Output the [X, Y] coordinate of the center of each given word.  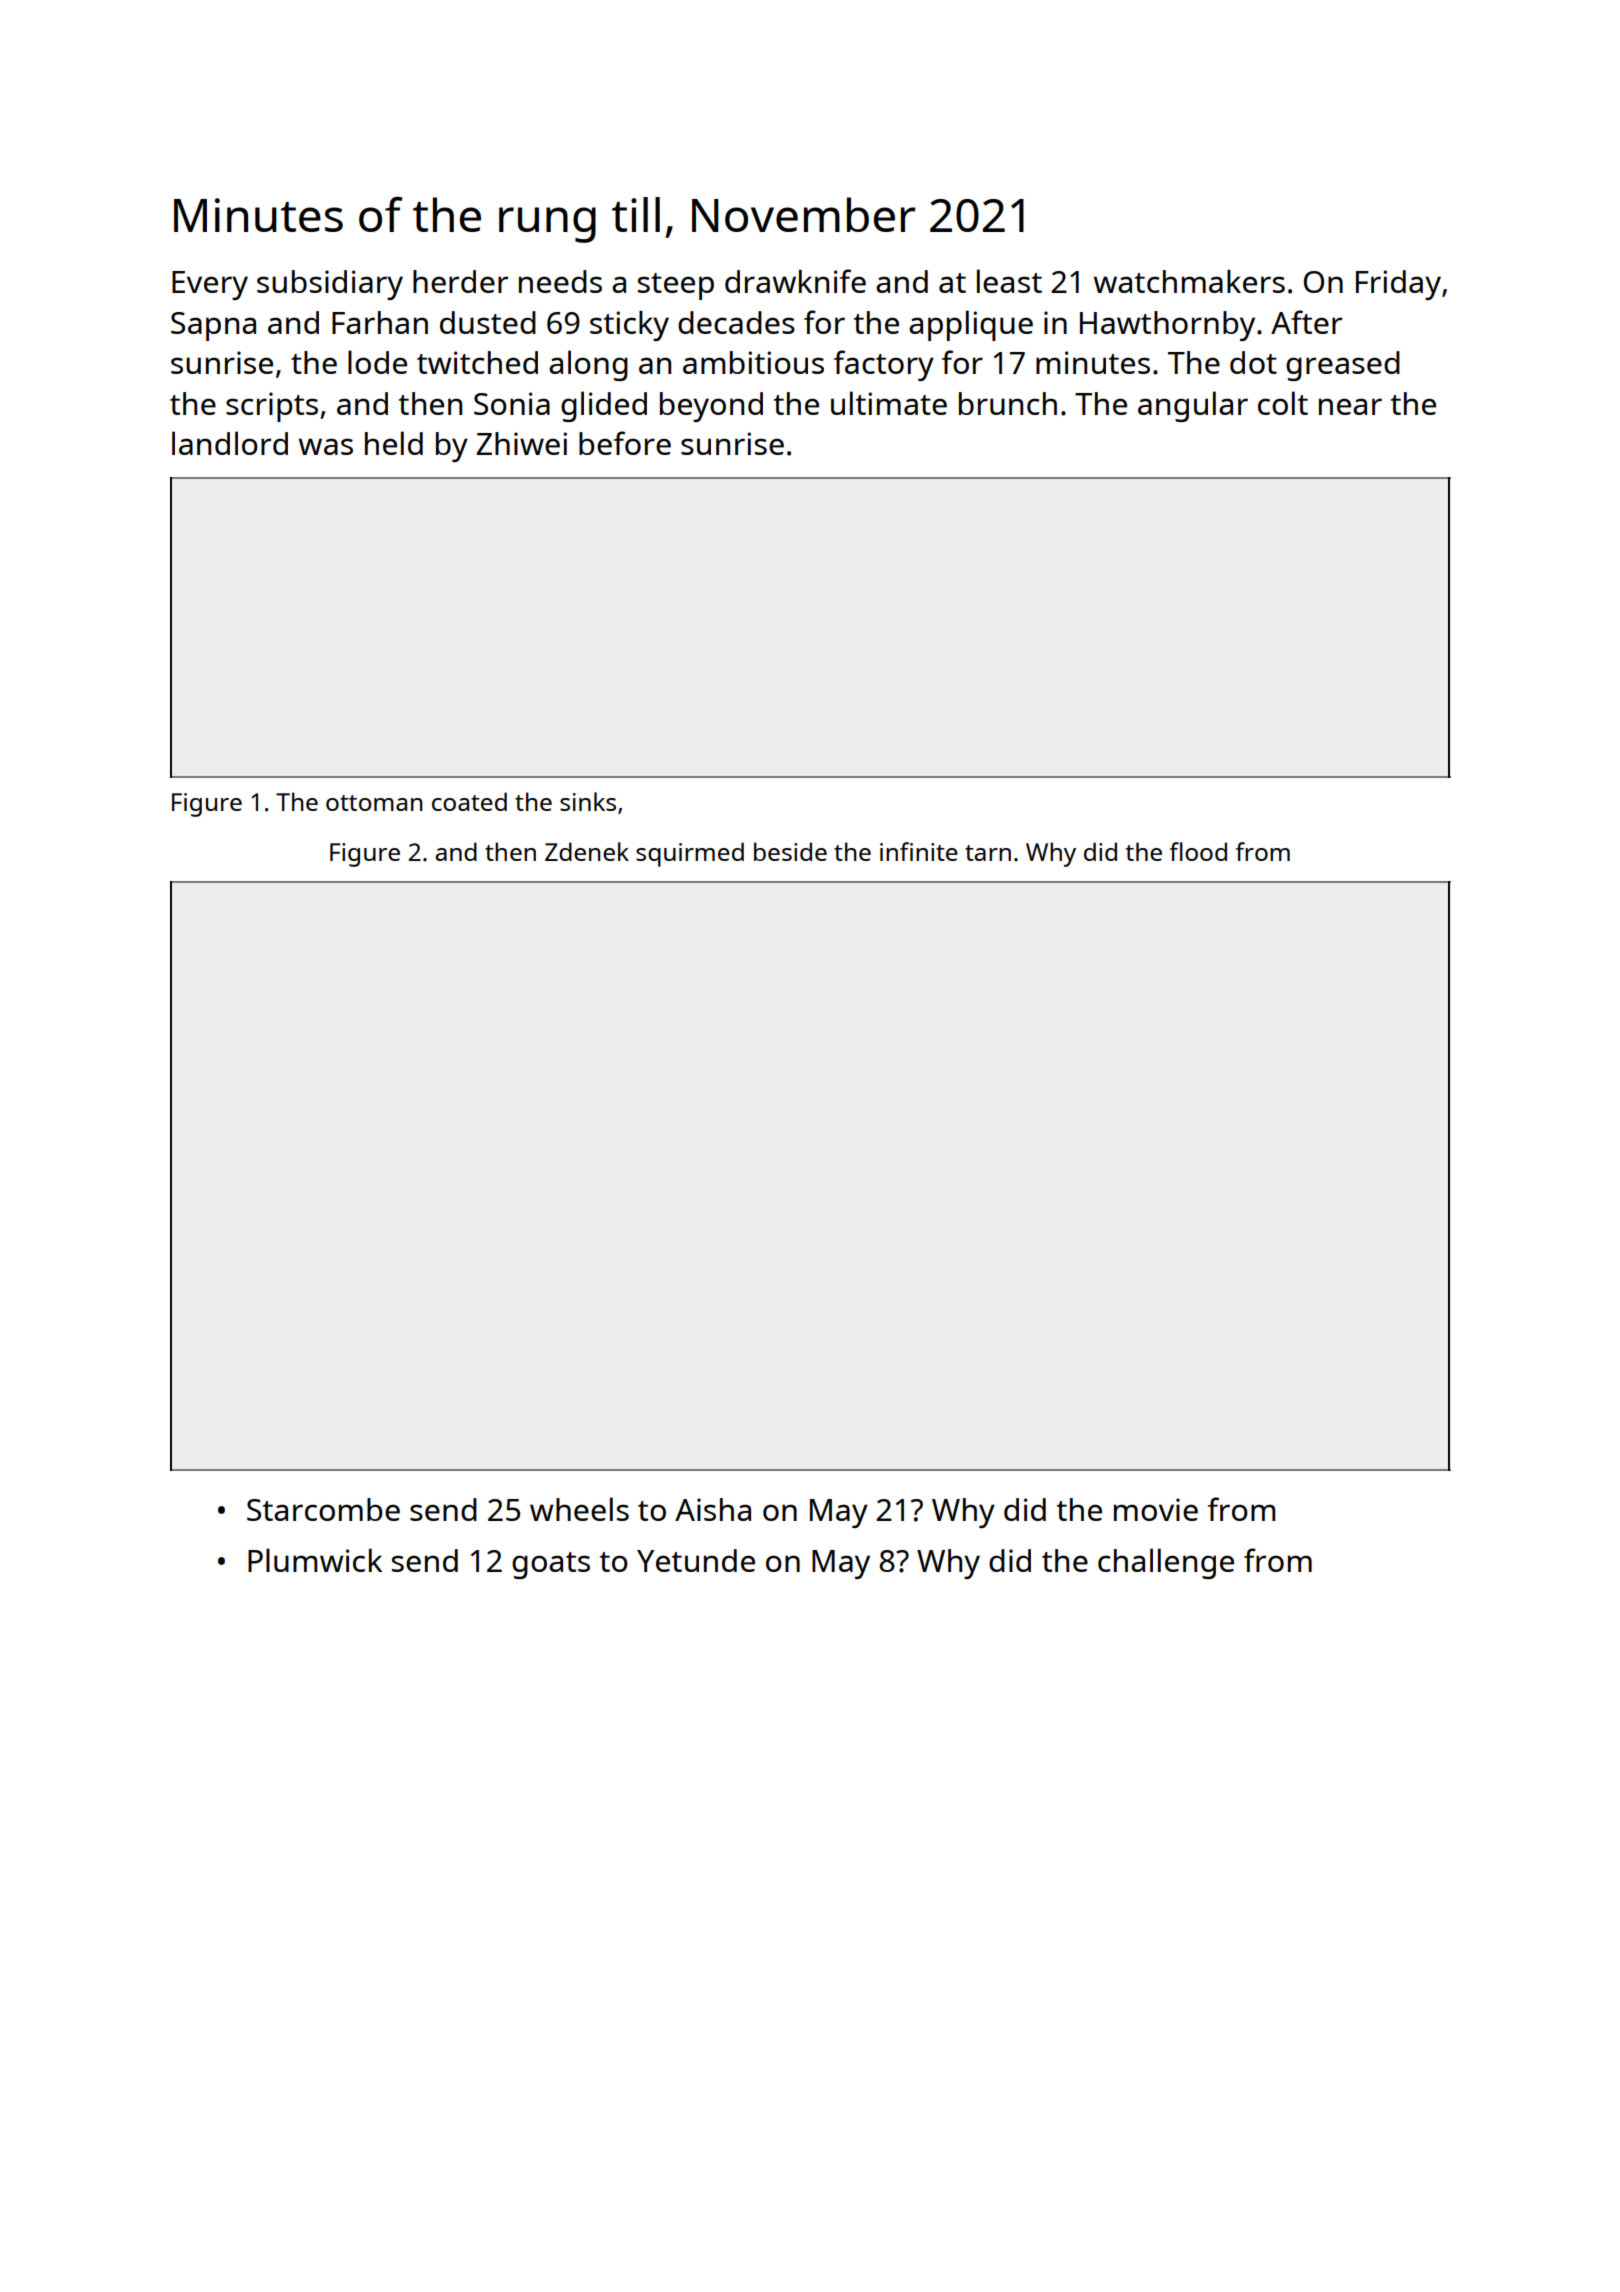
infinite [919, 851]
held [394, 443]
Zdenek [587, 851]
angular [1193, 406]
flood [1198, 851]
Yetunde [696, 1560]
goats [551, 1565]
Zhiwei [521, 443]
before [625, 443]
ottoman [374, 803]
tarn [988, 853]
